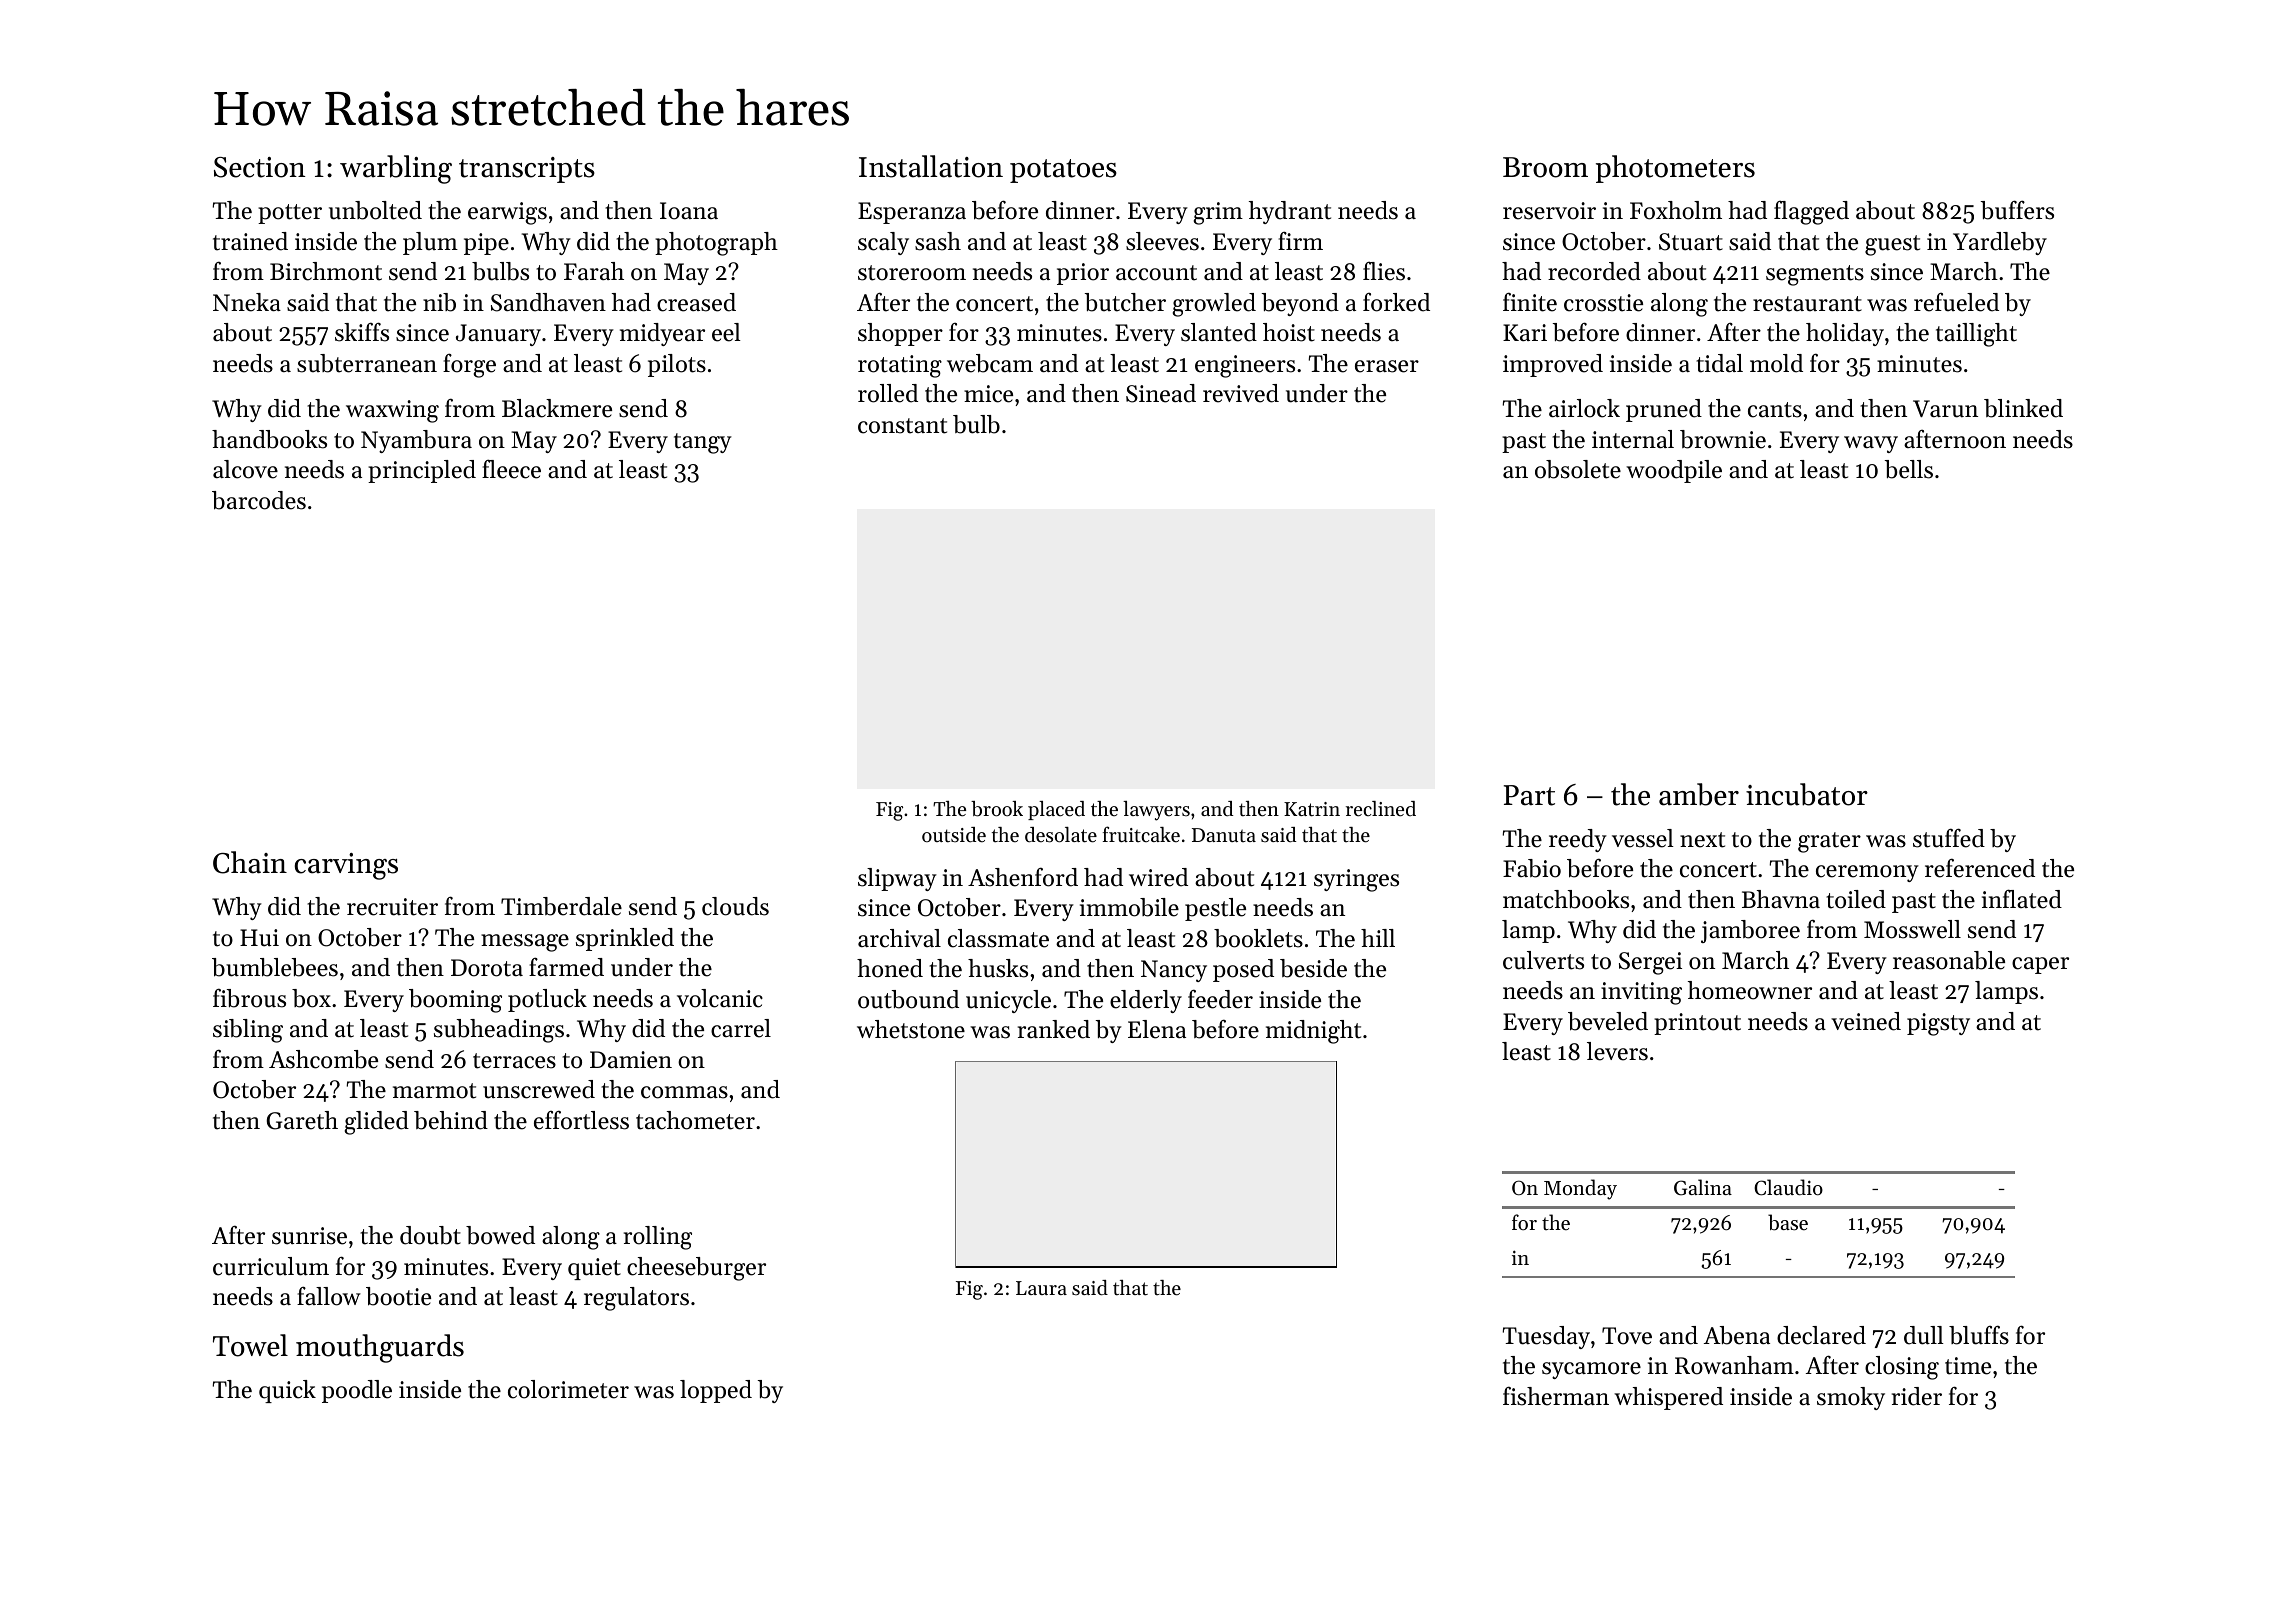  What do you see at coordinates (323, 1059) in the screenshot?
I see `Ashcombe` at bounding box center [323, 1059].
